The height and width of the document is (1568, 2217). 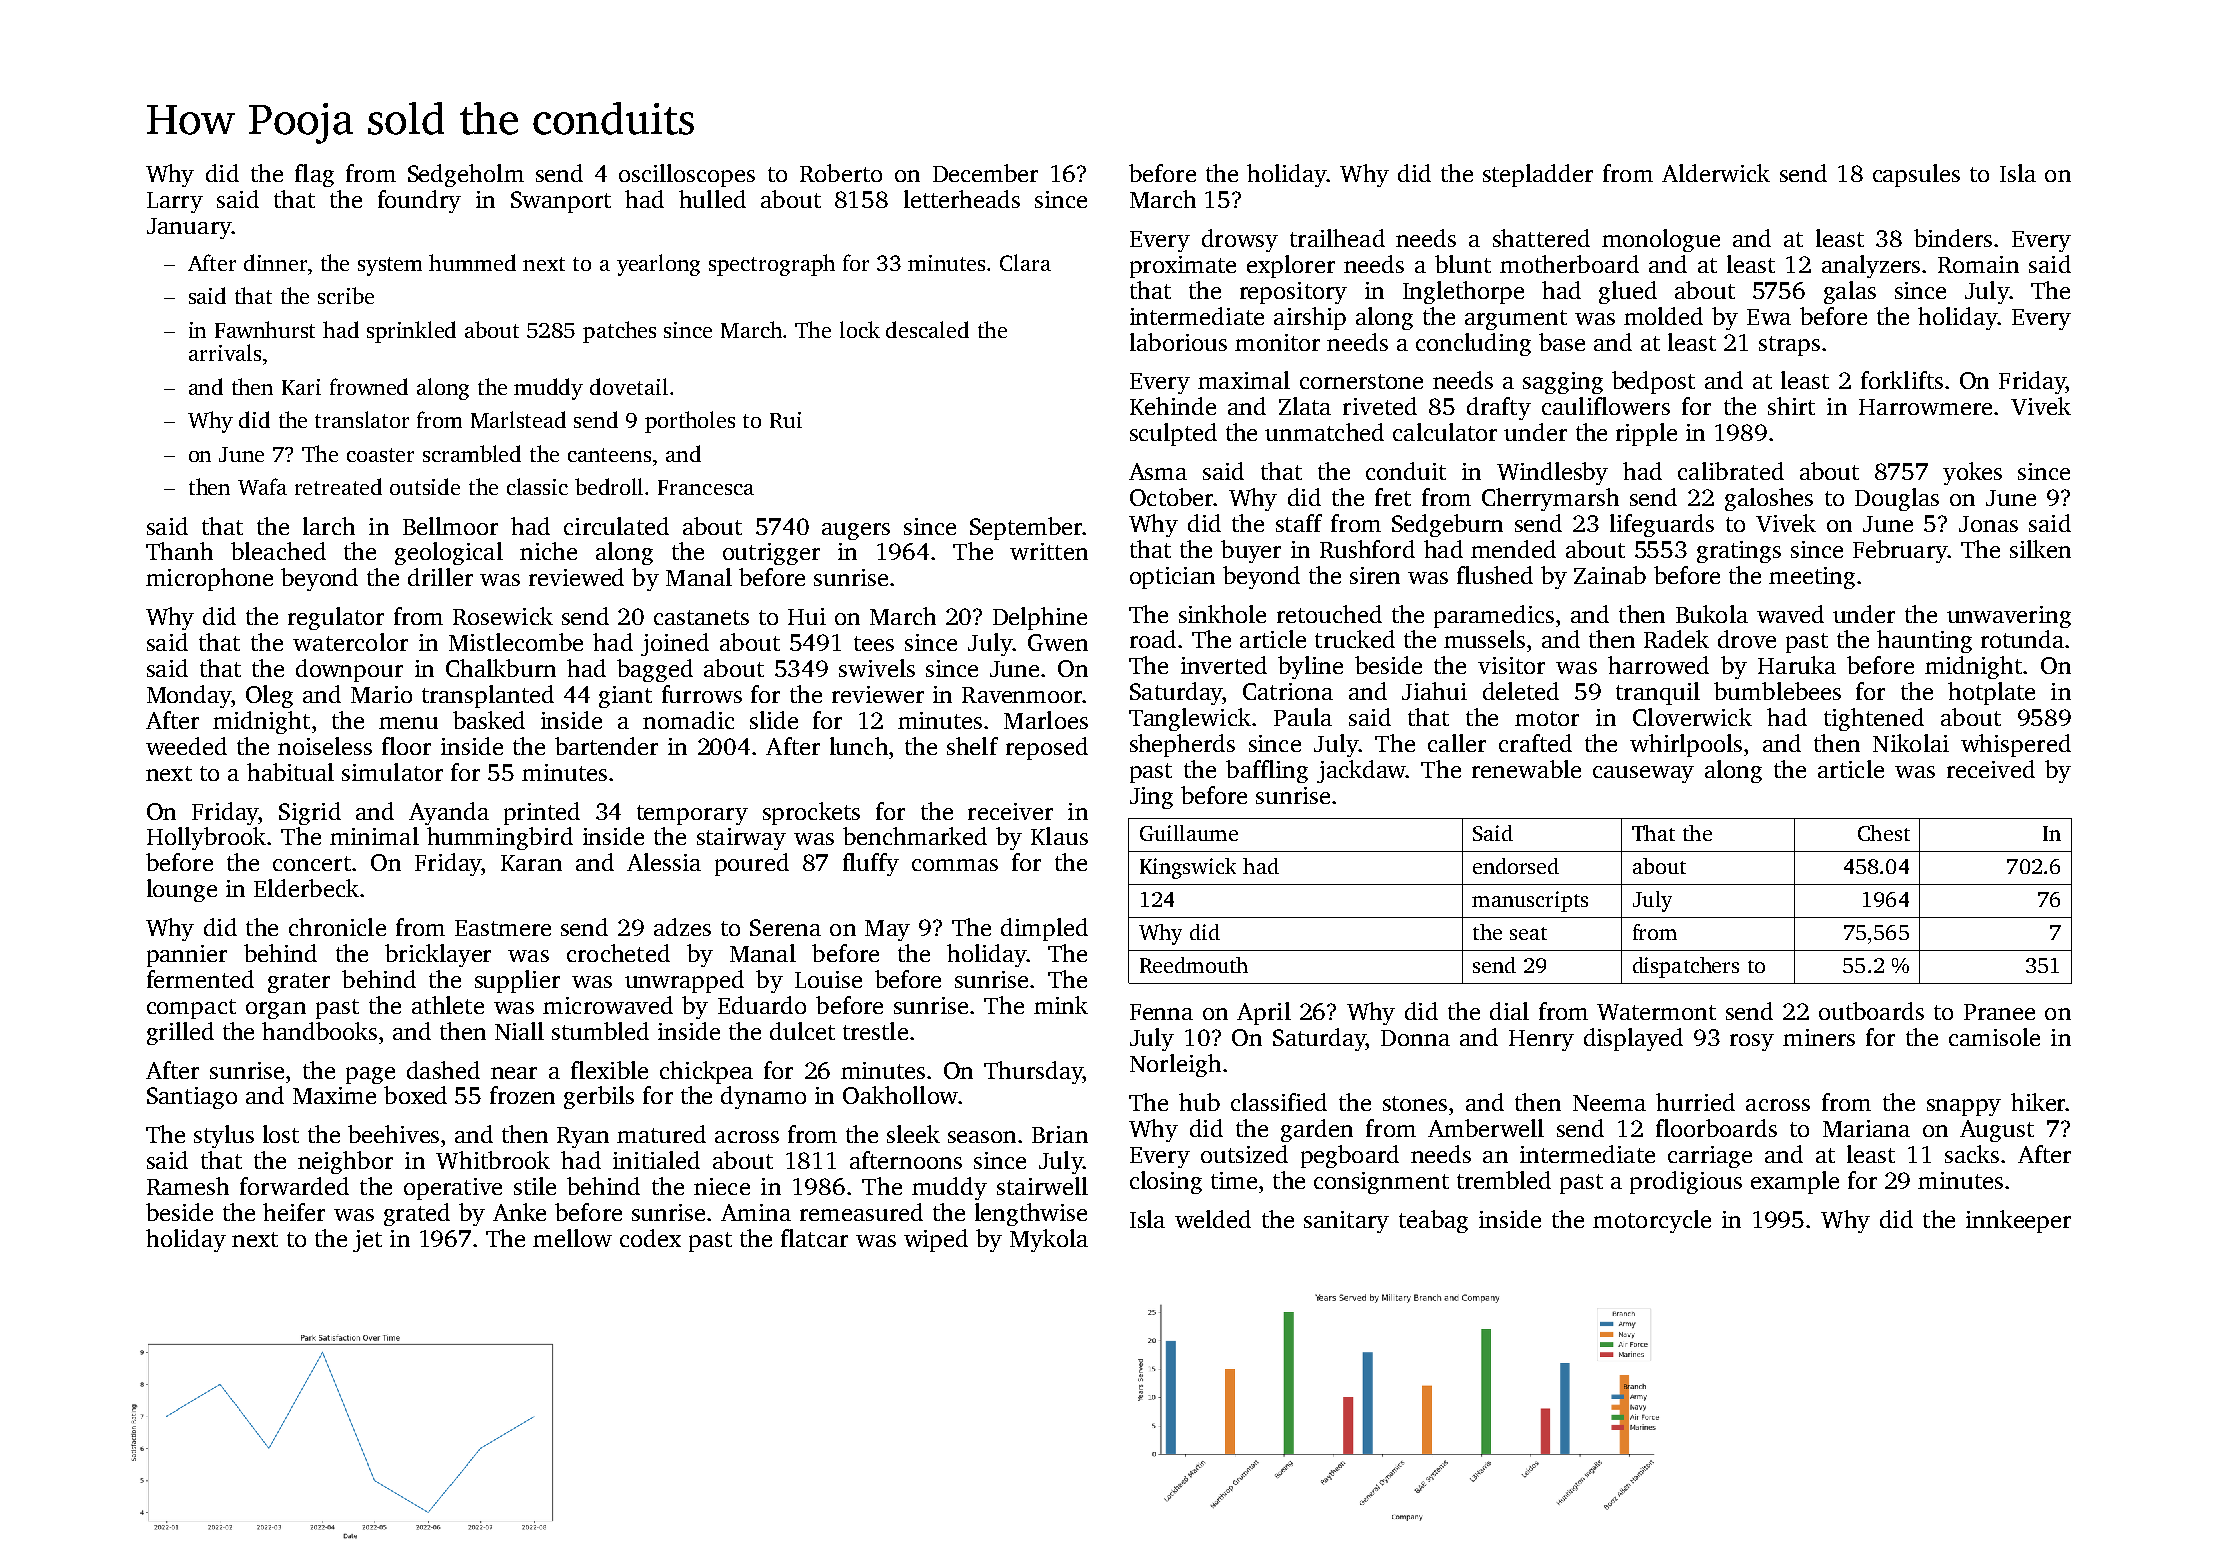 What do you see at coordinates (1769, 499) in the document?
I see `galoshes` at bounding box center [1769, 499].
